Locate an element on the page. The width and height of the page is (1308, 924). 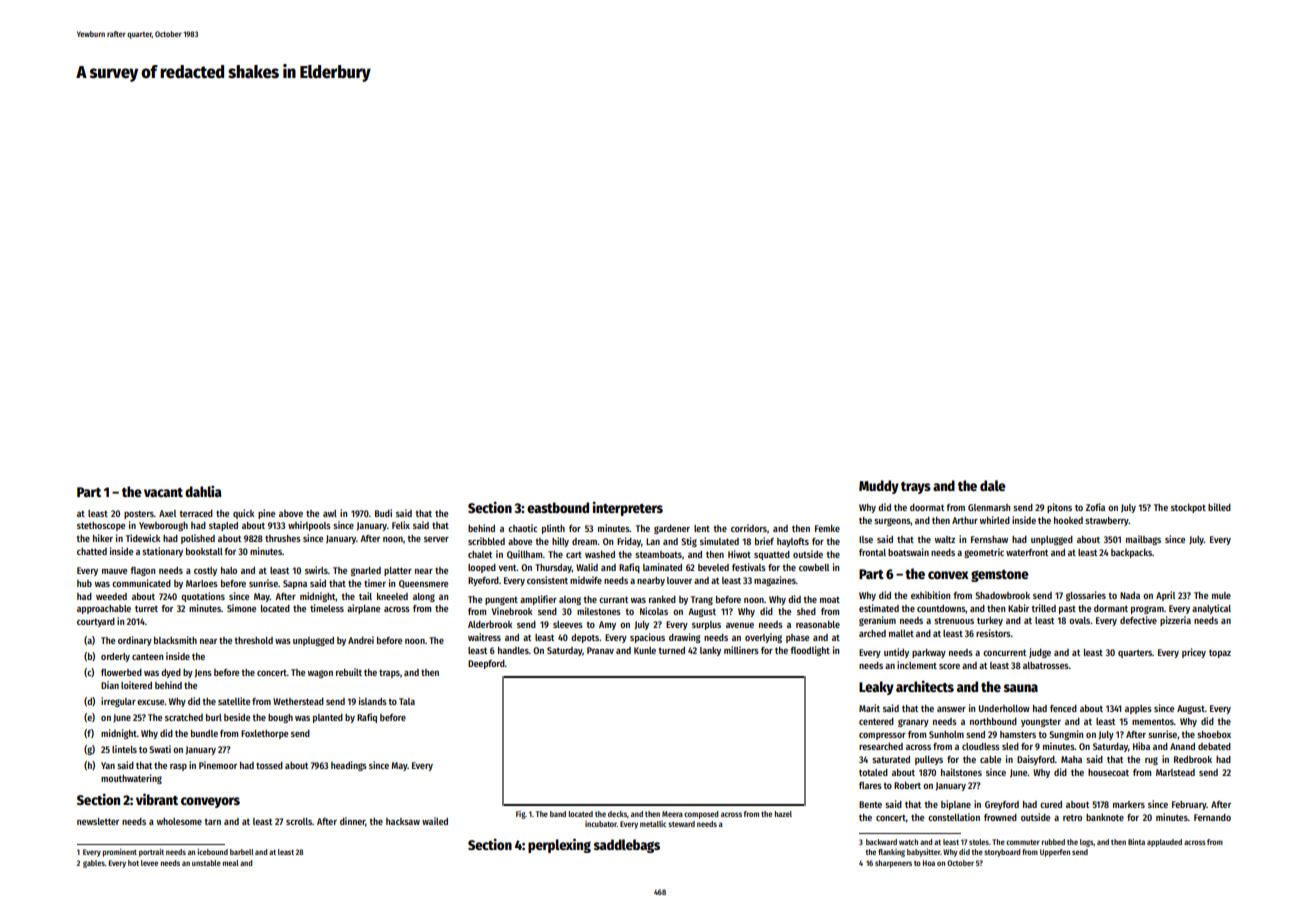
dahlia is located at coordinates (203, 491).
